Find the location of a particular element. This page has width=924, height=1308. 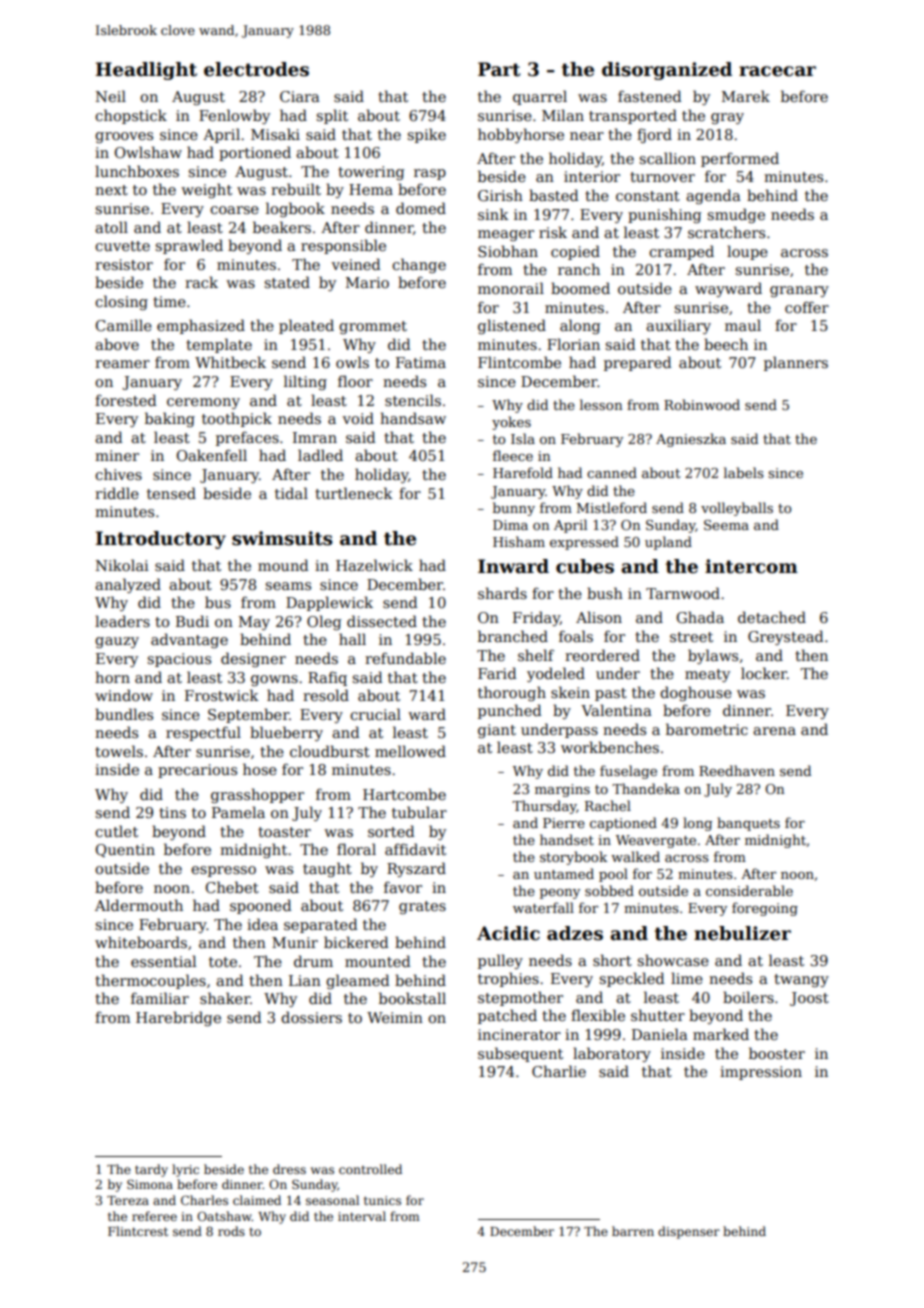

arena is located at coordinates (774, 731).
